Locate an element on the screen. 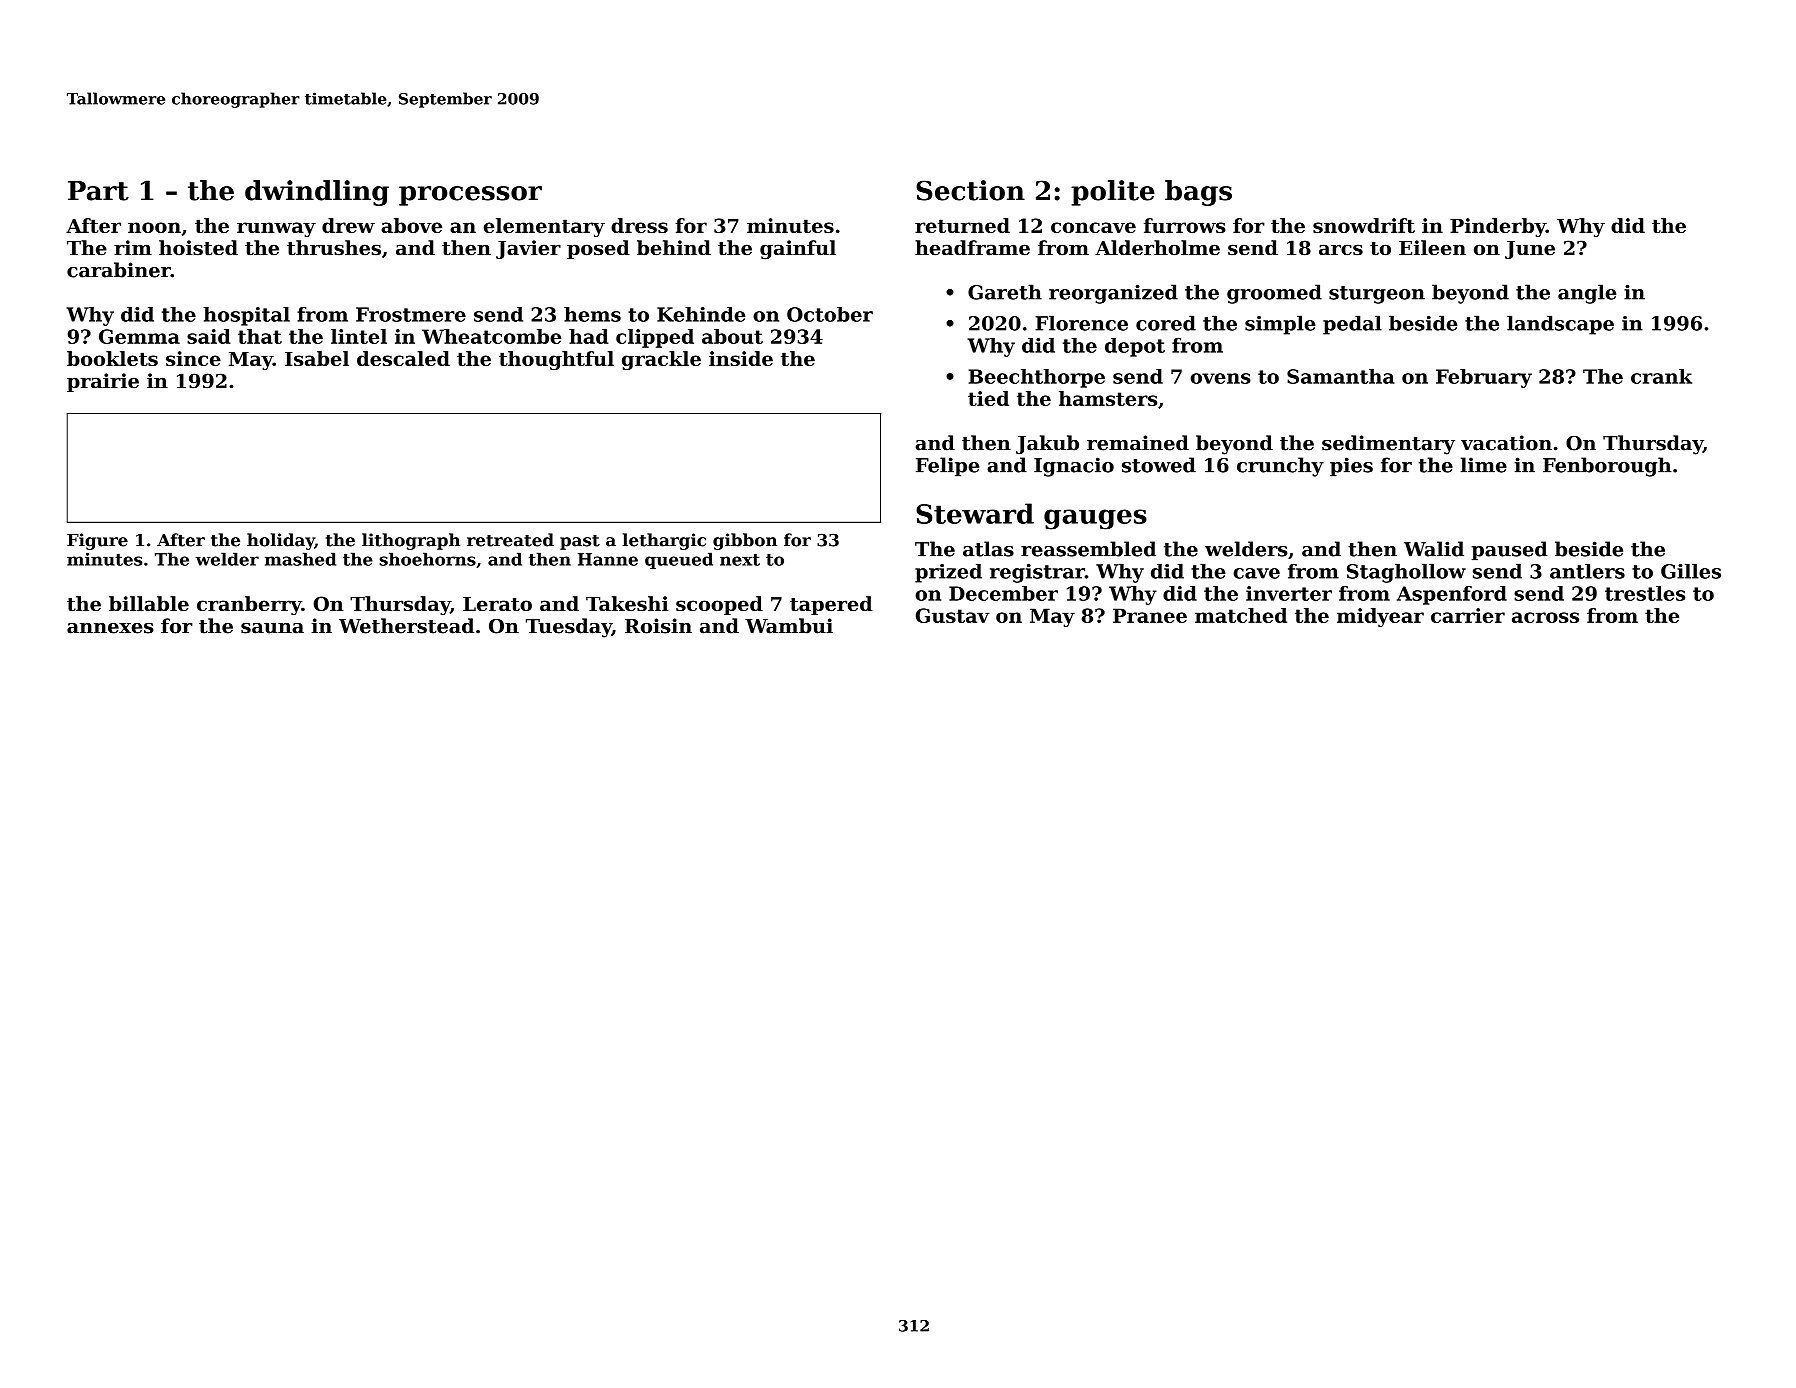 The height and width of the screenshot is (1388, 1796). gainful is located at coordinates (798, 250).
